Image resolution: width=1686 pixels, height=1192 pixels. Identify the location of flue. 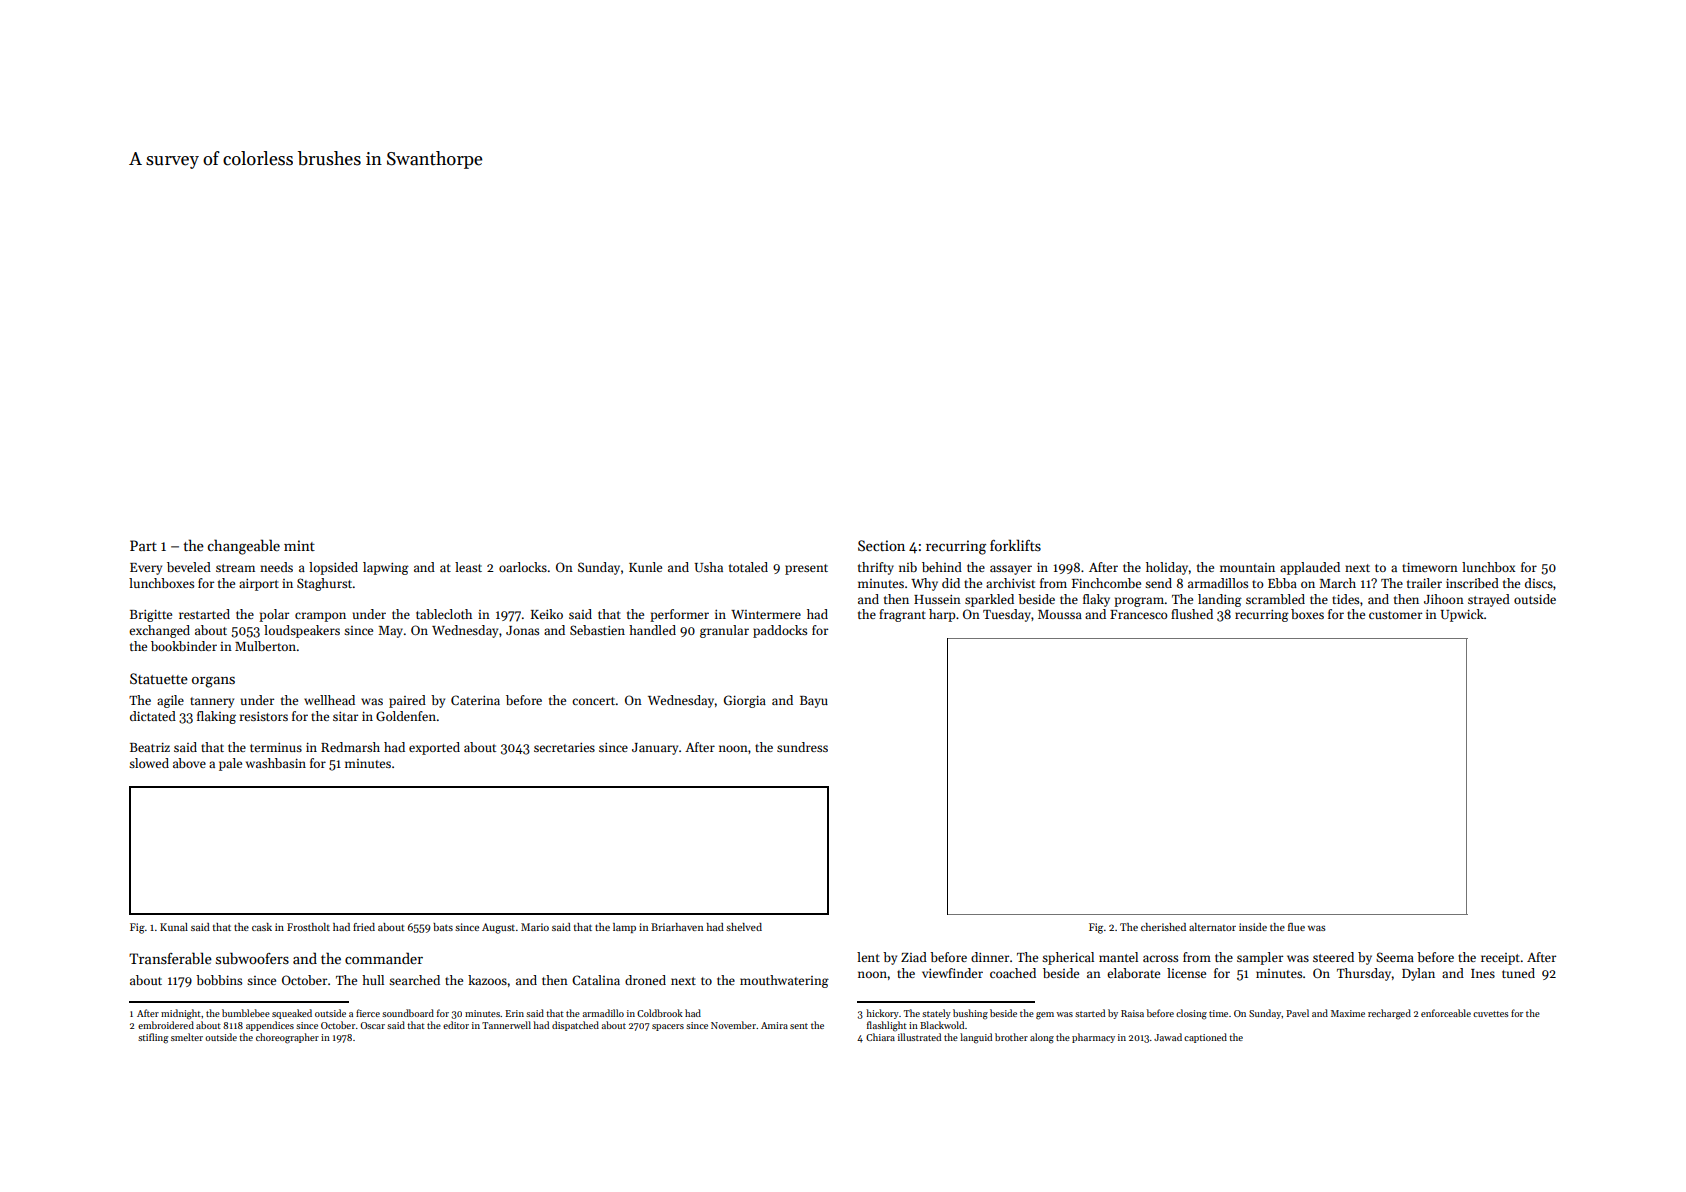
(1296, 927).
